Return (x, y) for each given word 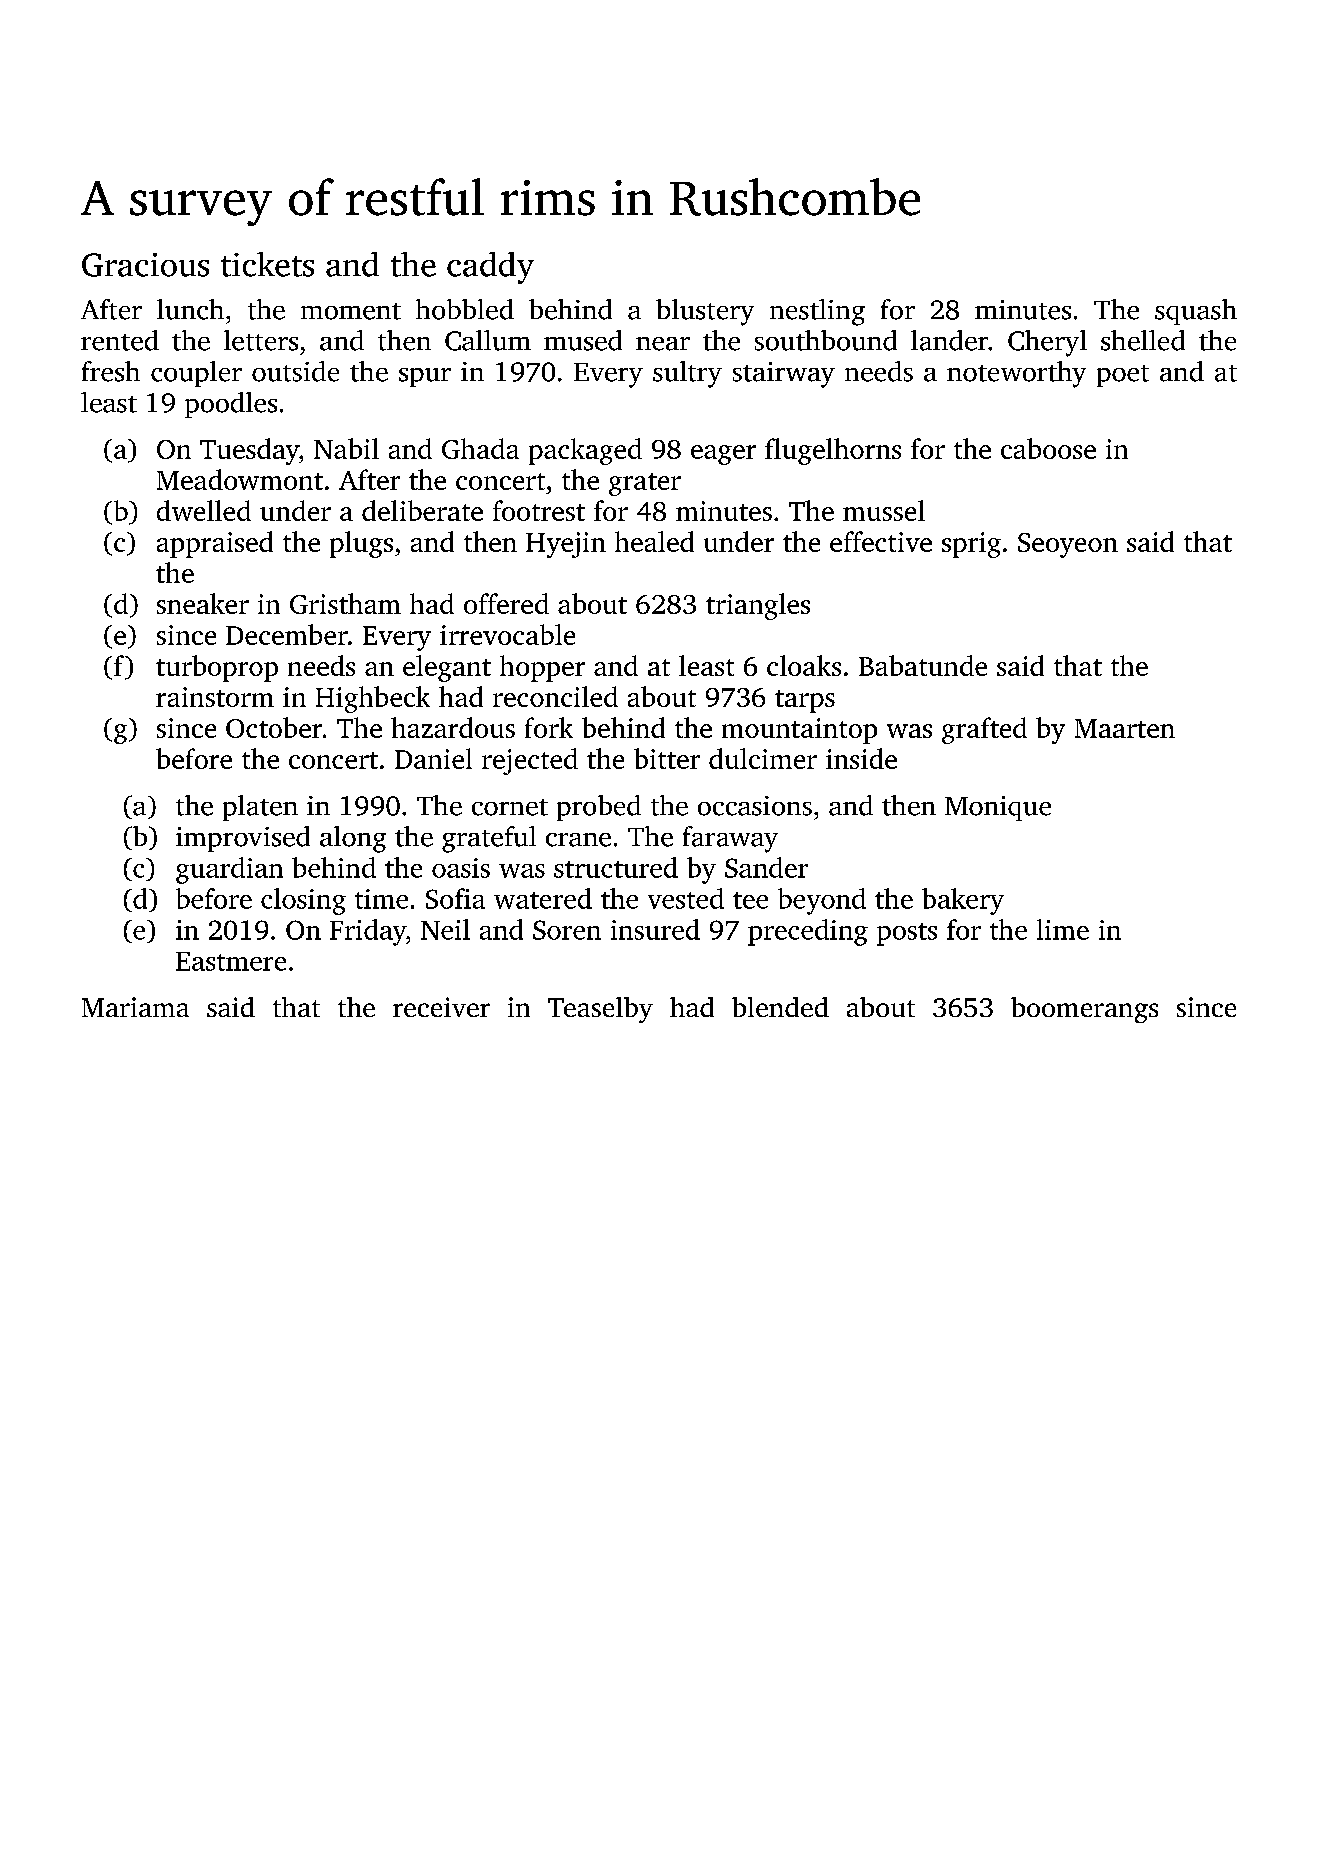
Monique (998, 808)
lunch (190, 309)
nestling (817, 312)
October (274, 727)
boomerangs (1084, 1010)
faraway (730, 839)
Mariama (135, 1007)
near (663, 344)
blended (780, 1007)
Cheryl (1047, 343)
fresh (111, 371)
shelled (1143, 340)
